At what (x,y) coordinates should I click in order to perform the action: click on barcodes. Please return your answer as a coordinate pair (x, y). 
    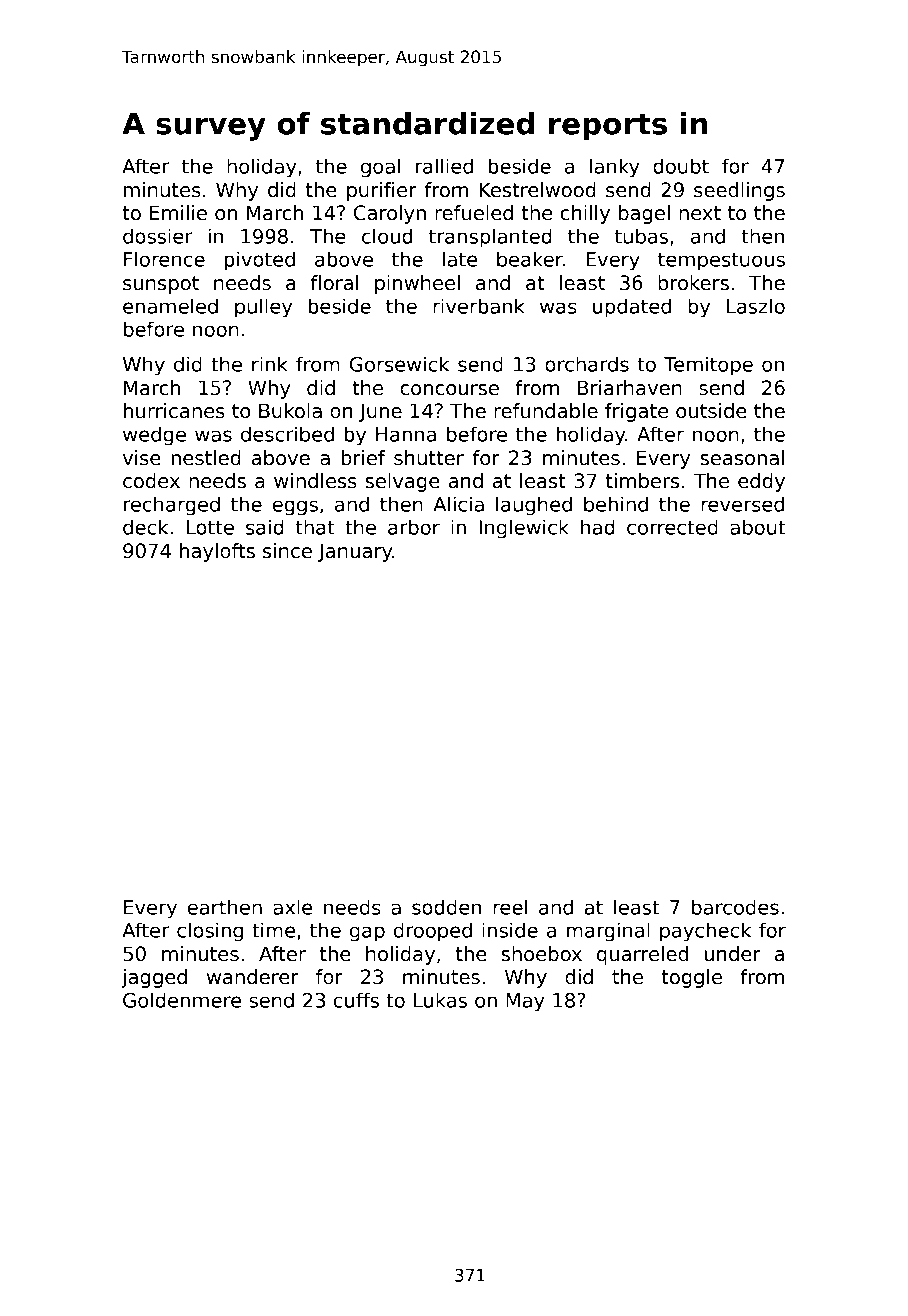
    Looking at the image, I should click on (735, 907).
